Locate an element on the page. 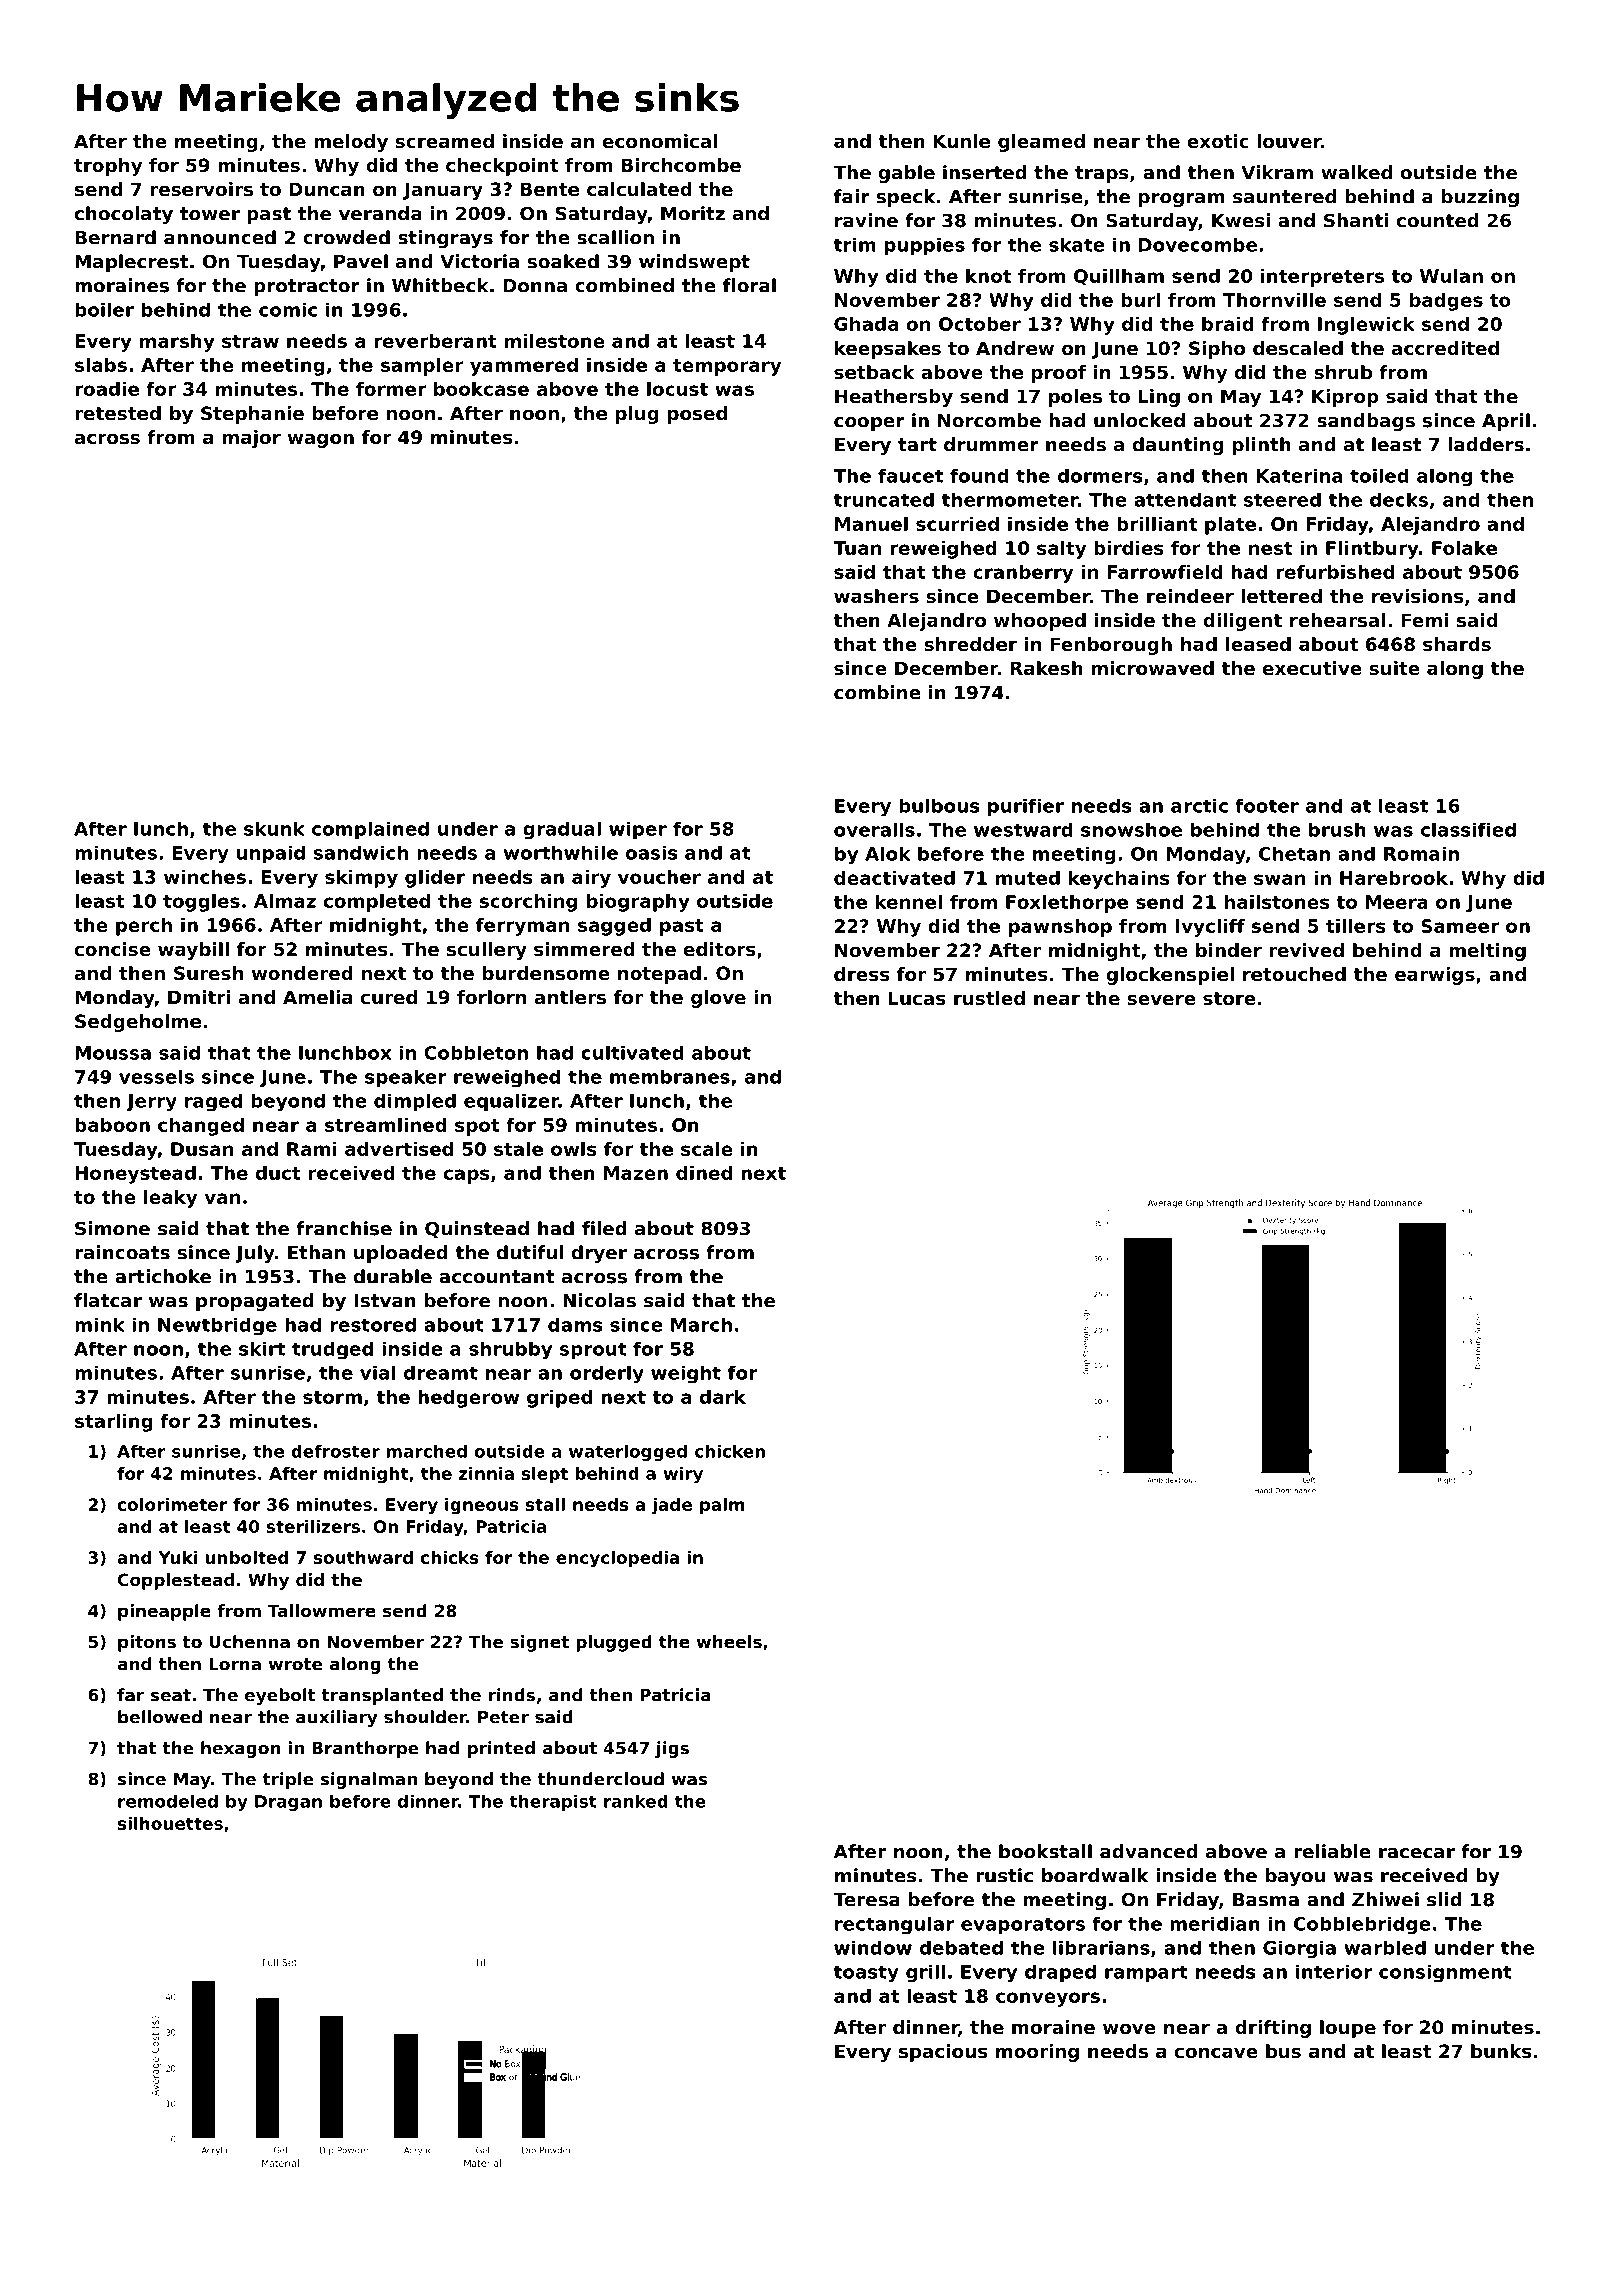 This page has width=1620, height=2292. spacious is located at coordinates (943, 2053).
